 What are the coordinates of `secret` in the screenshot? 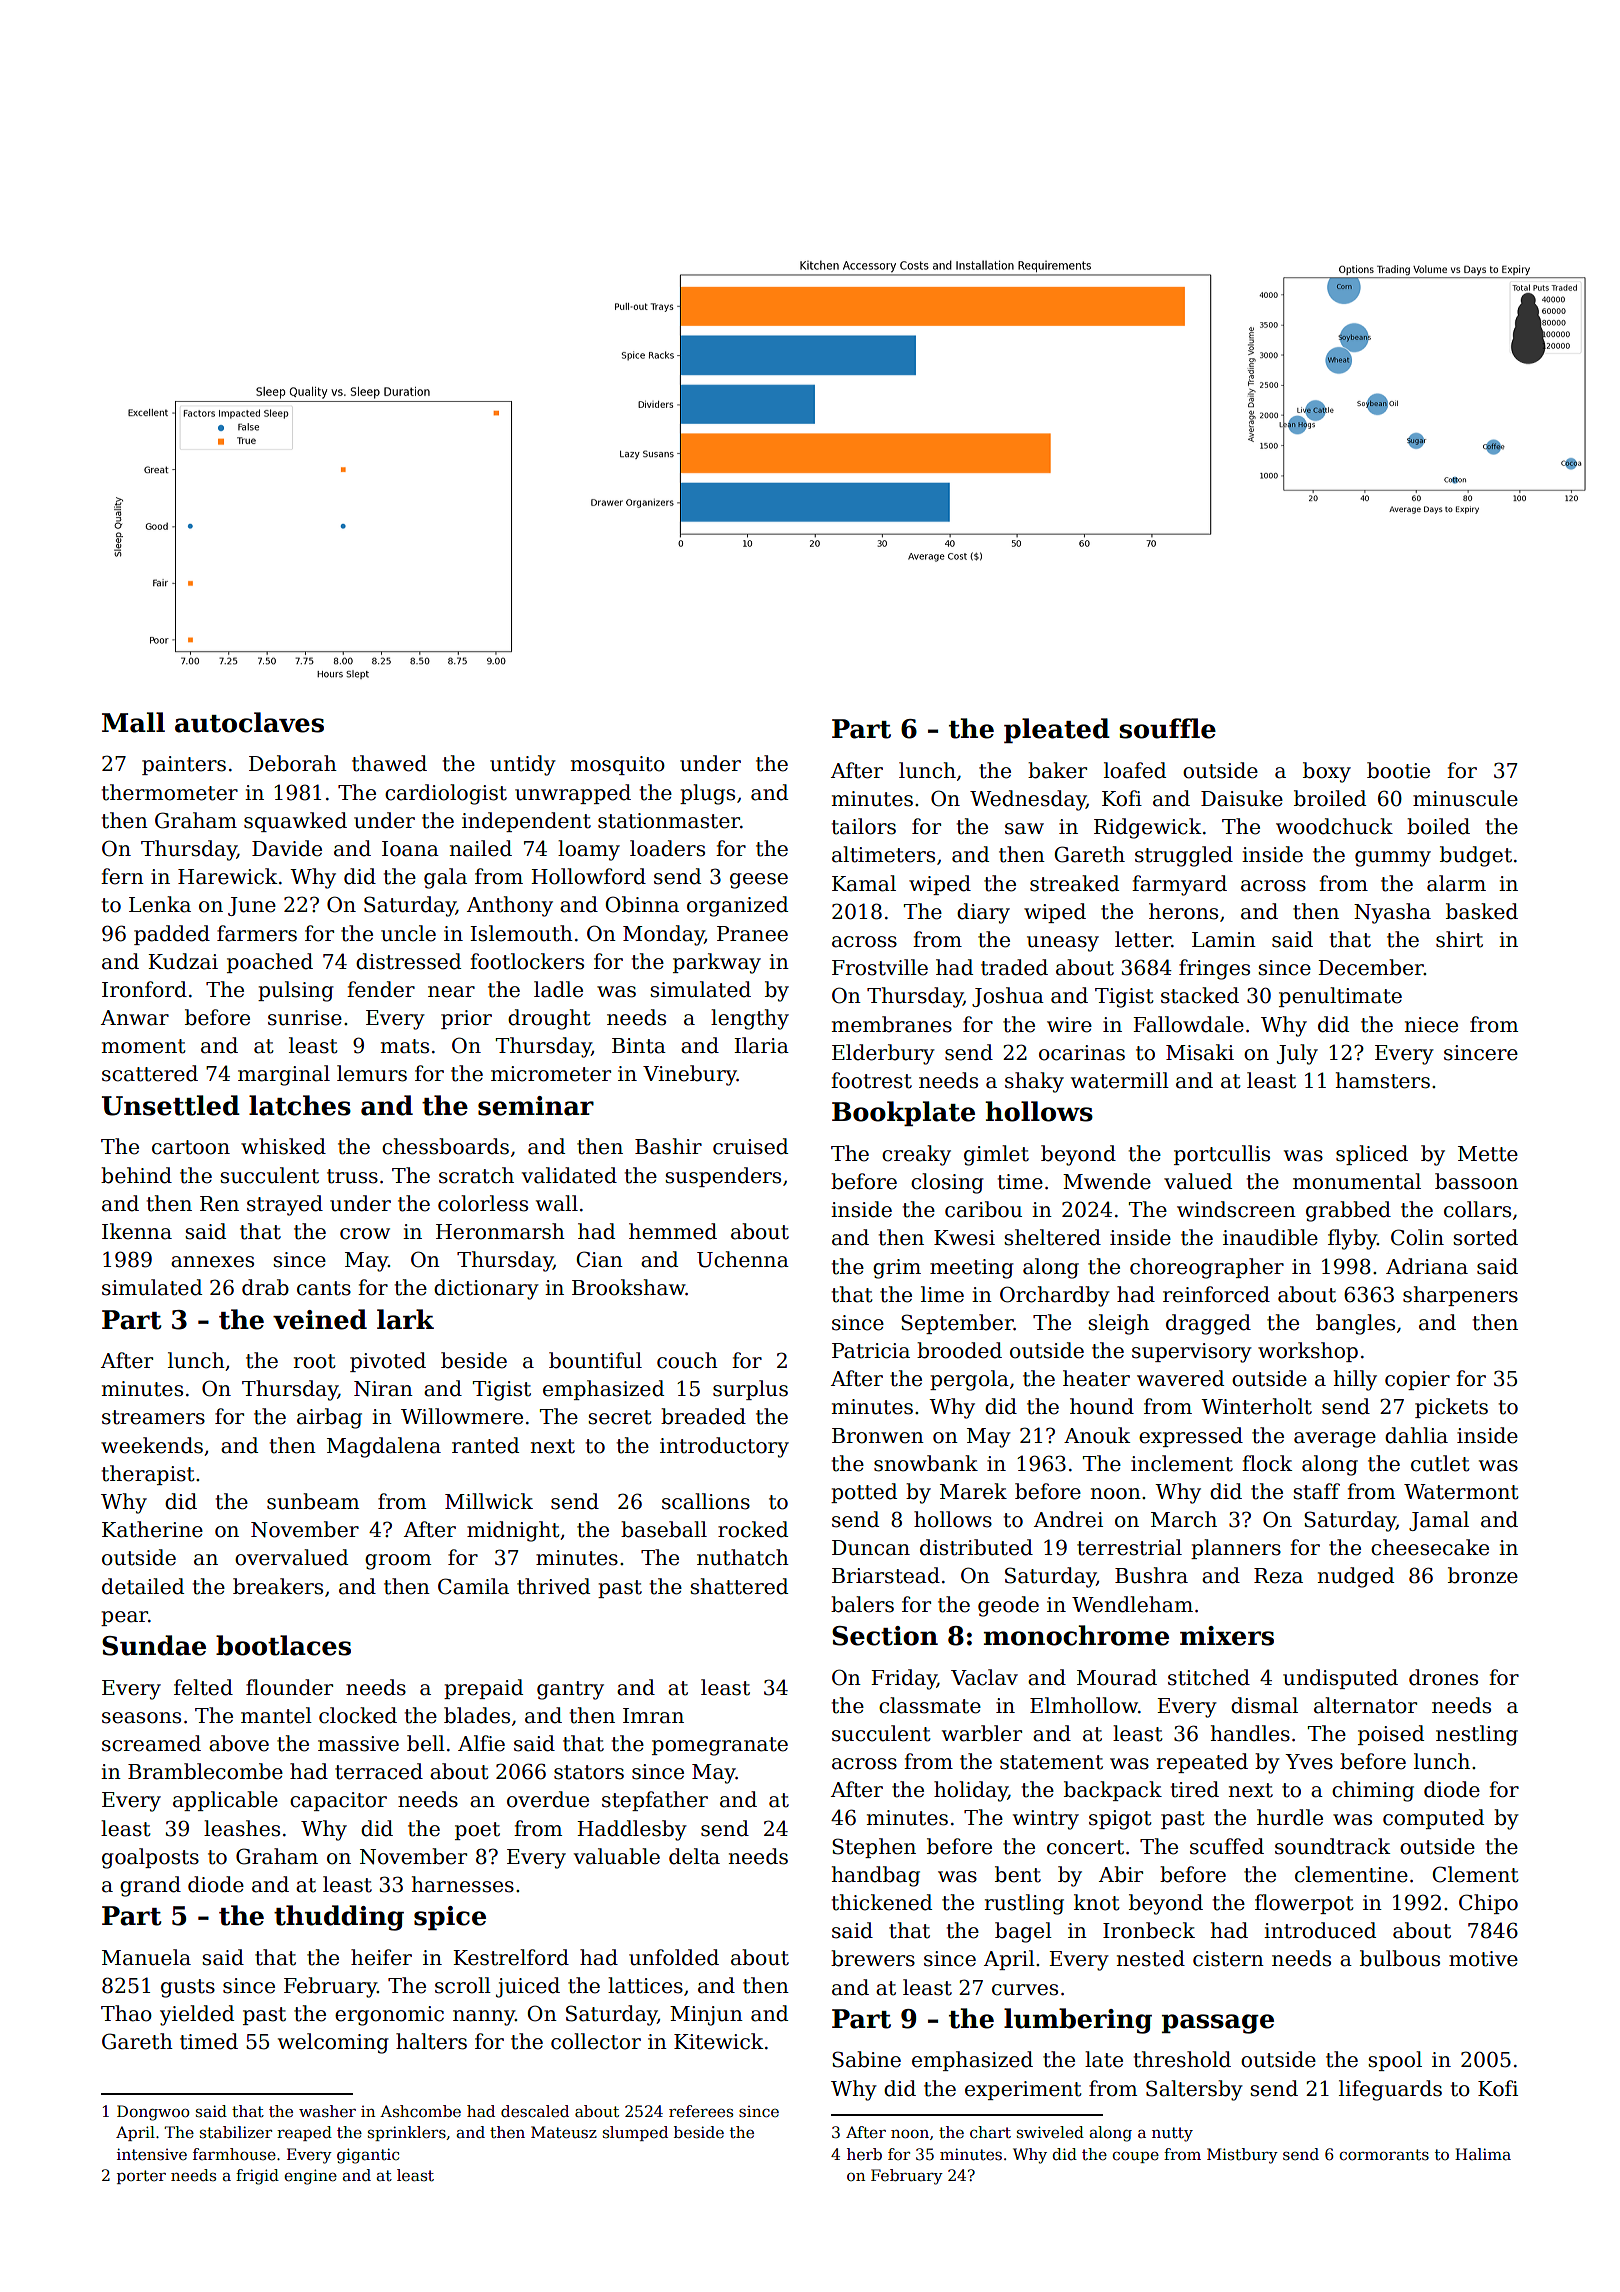 It's located at (620, 1417).
